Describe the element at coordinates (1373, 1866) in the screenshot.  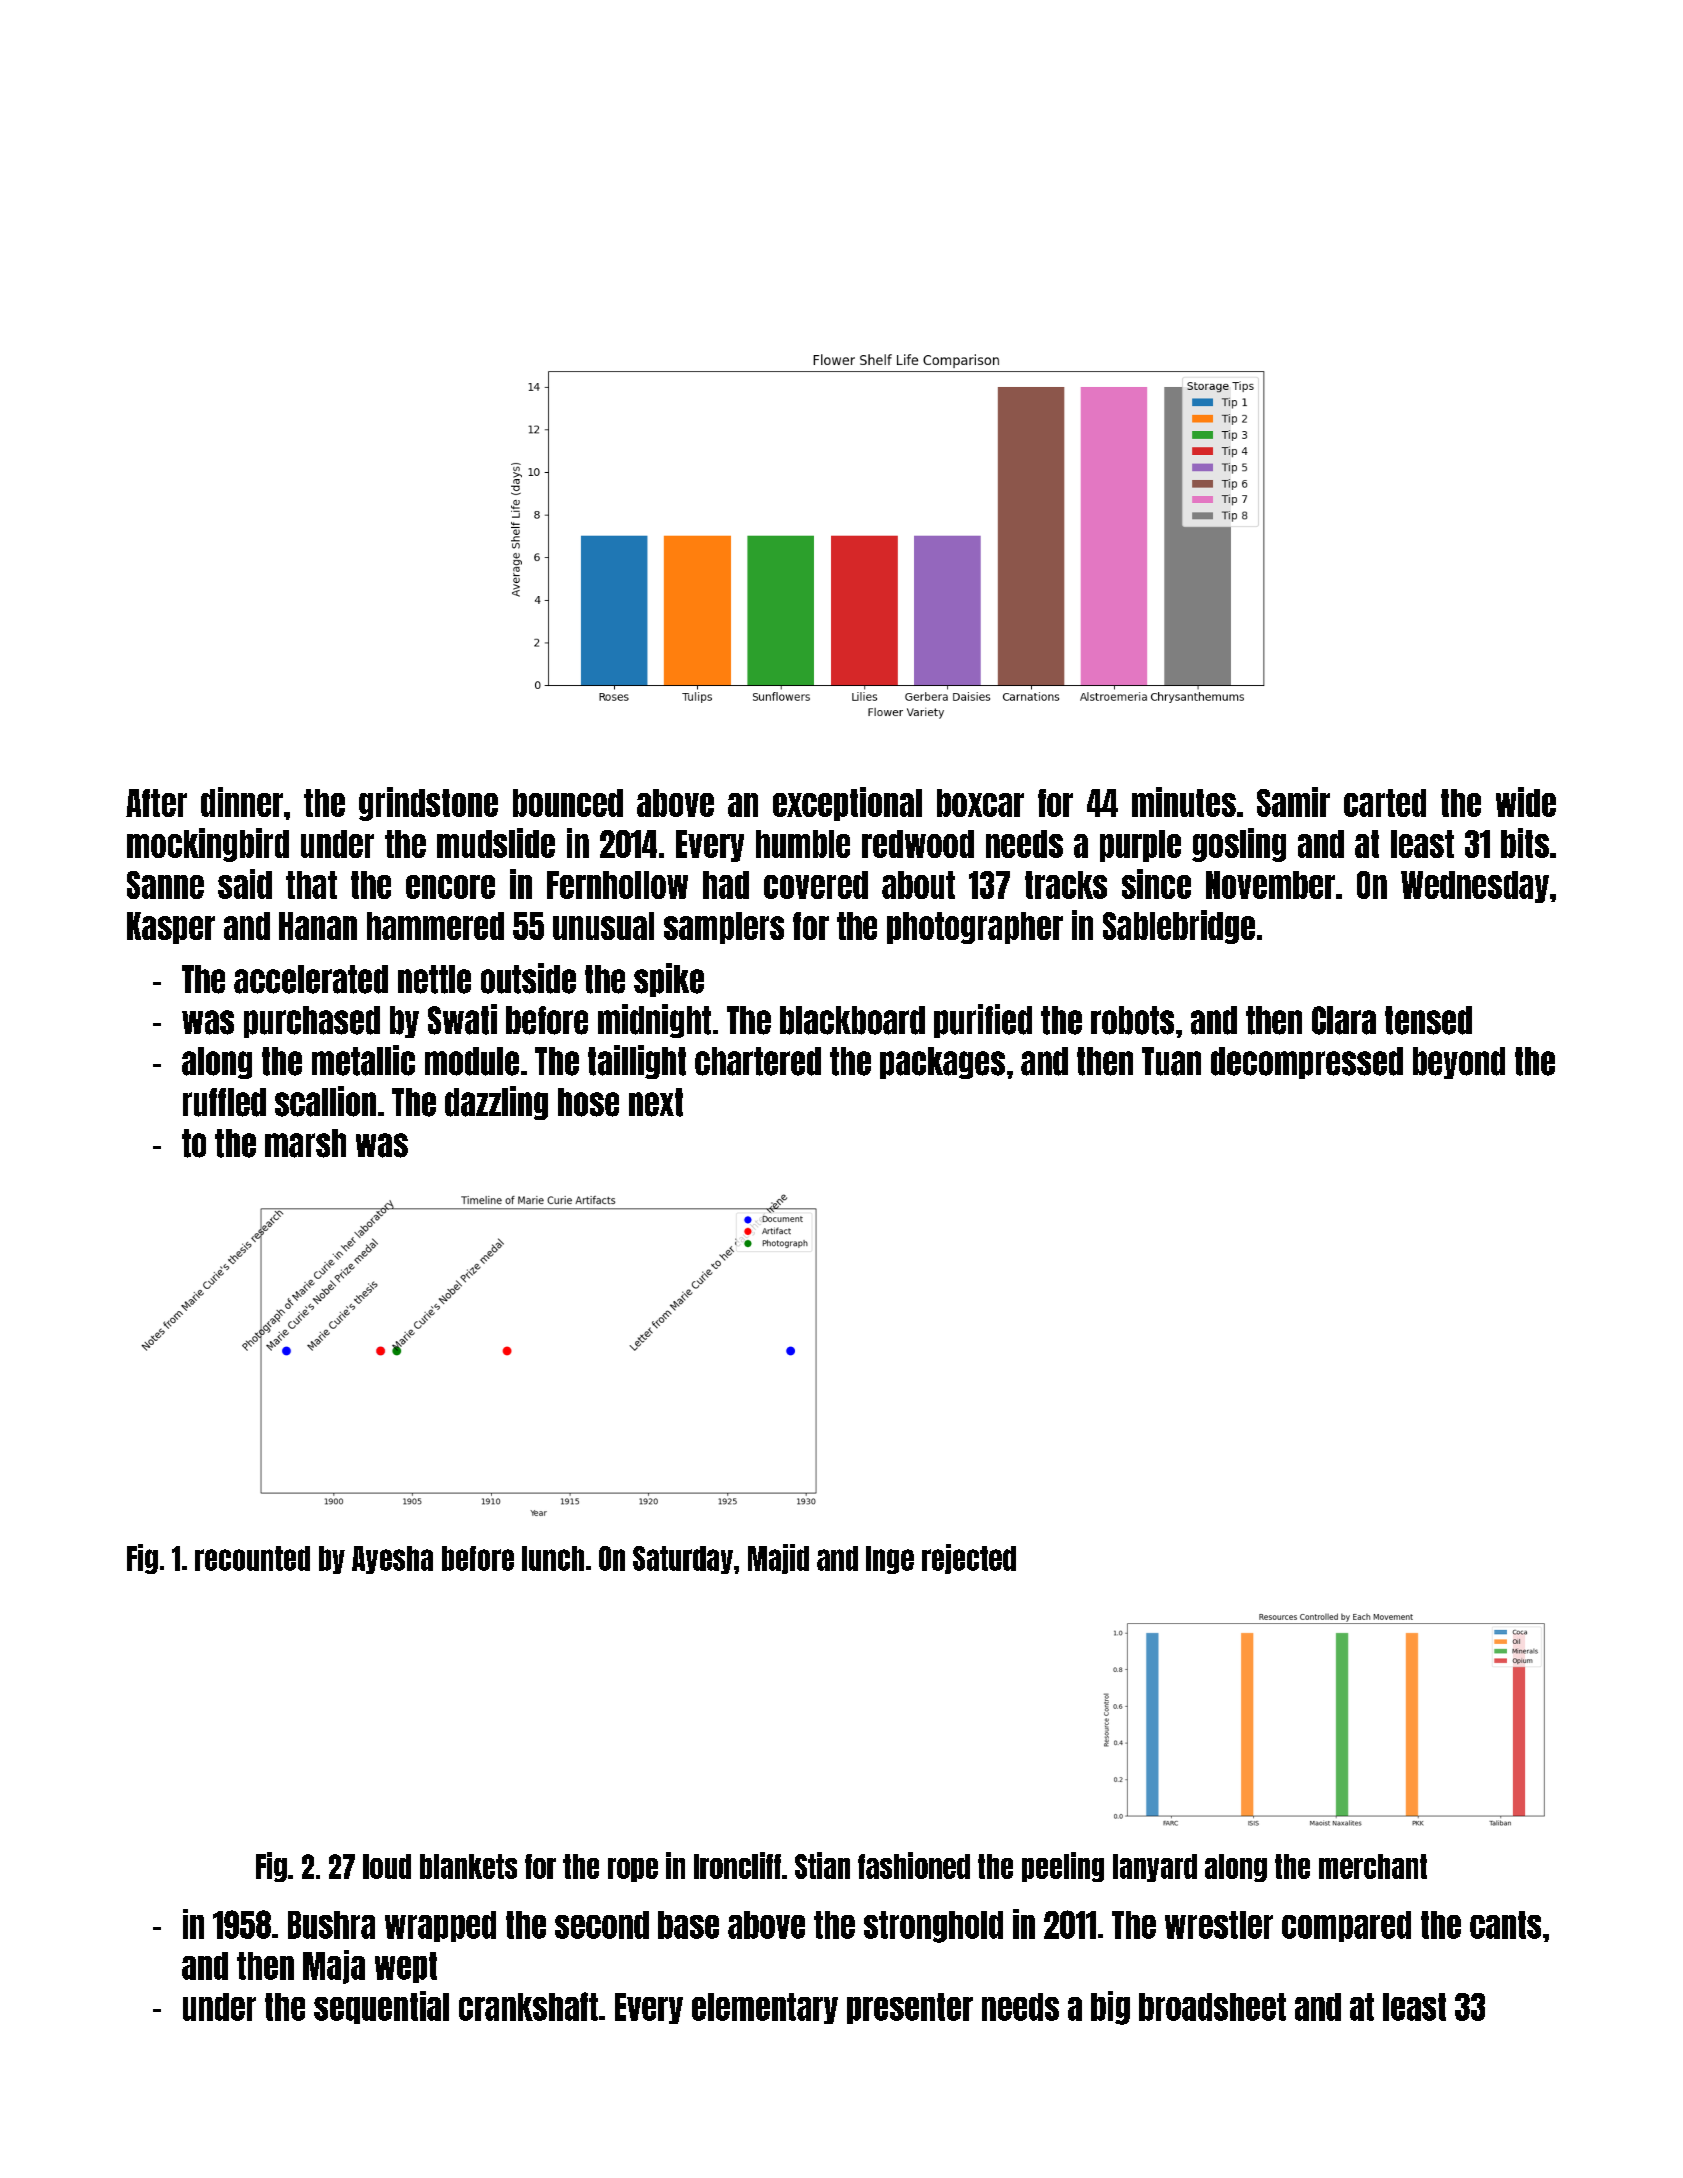
I see `merchant` at that location.
